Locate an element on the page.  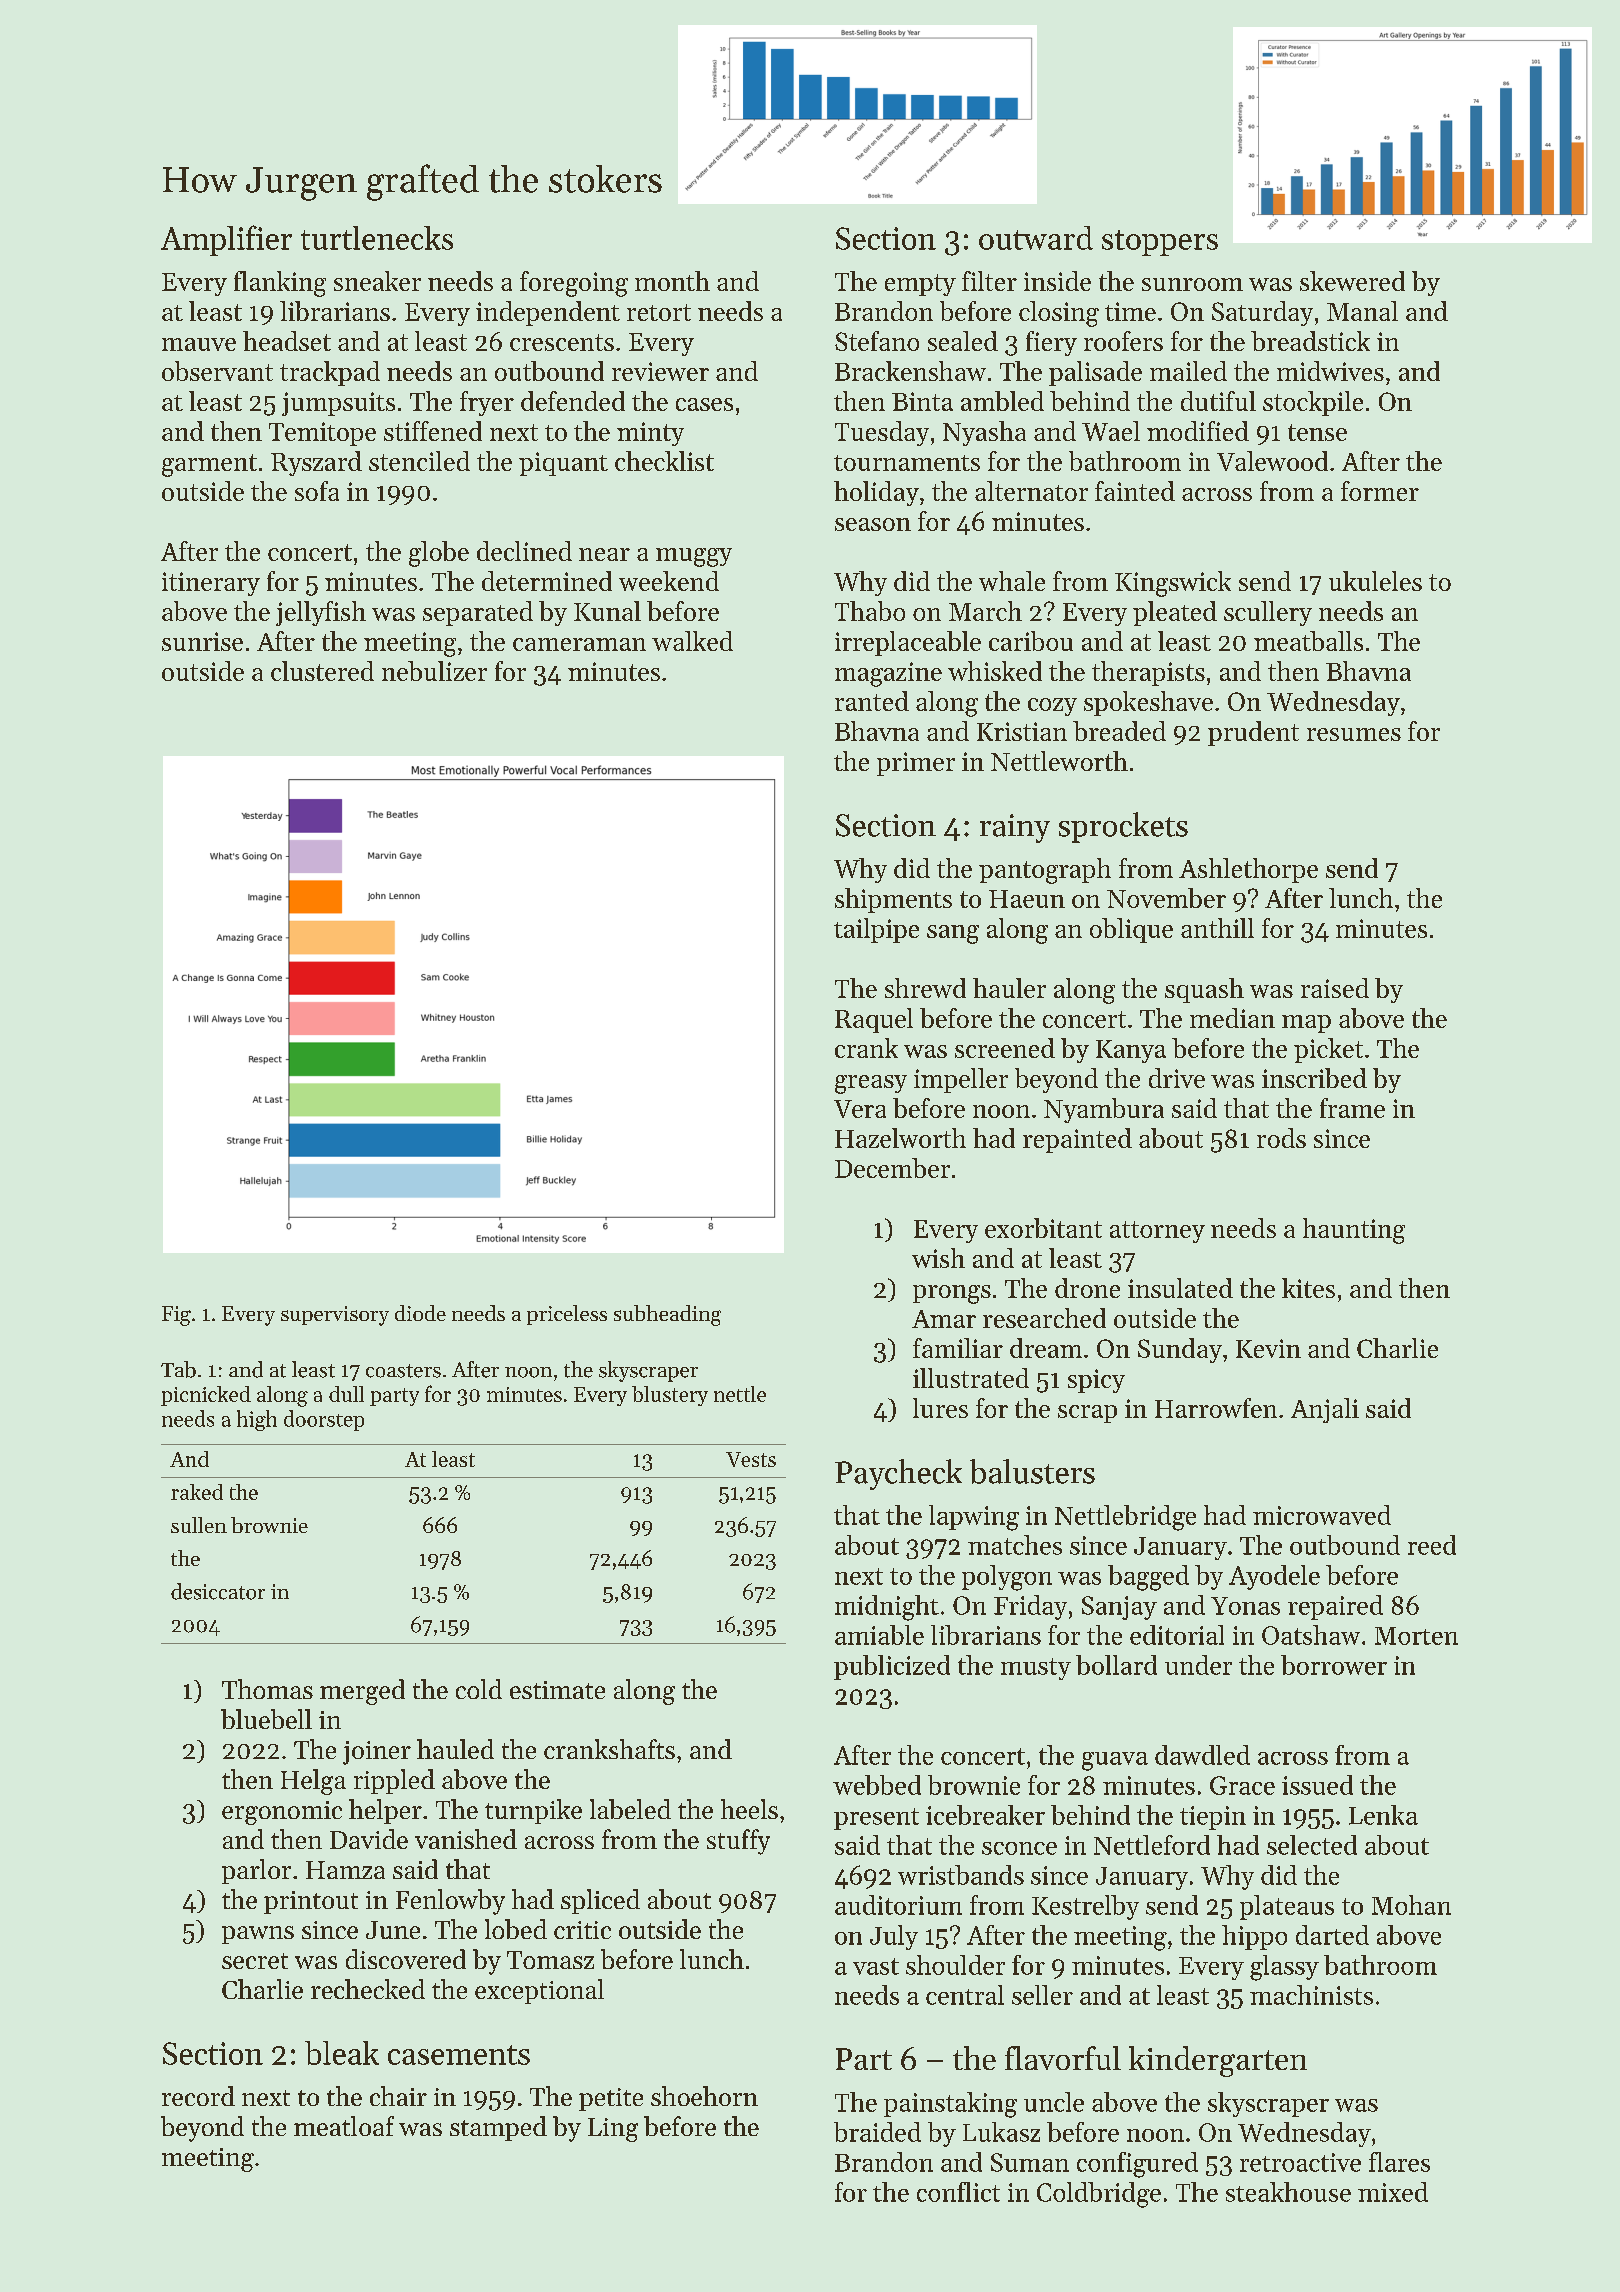
clustered is located at coordinates (322, 671).
